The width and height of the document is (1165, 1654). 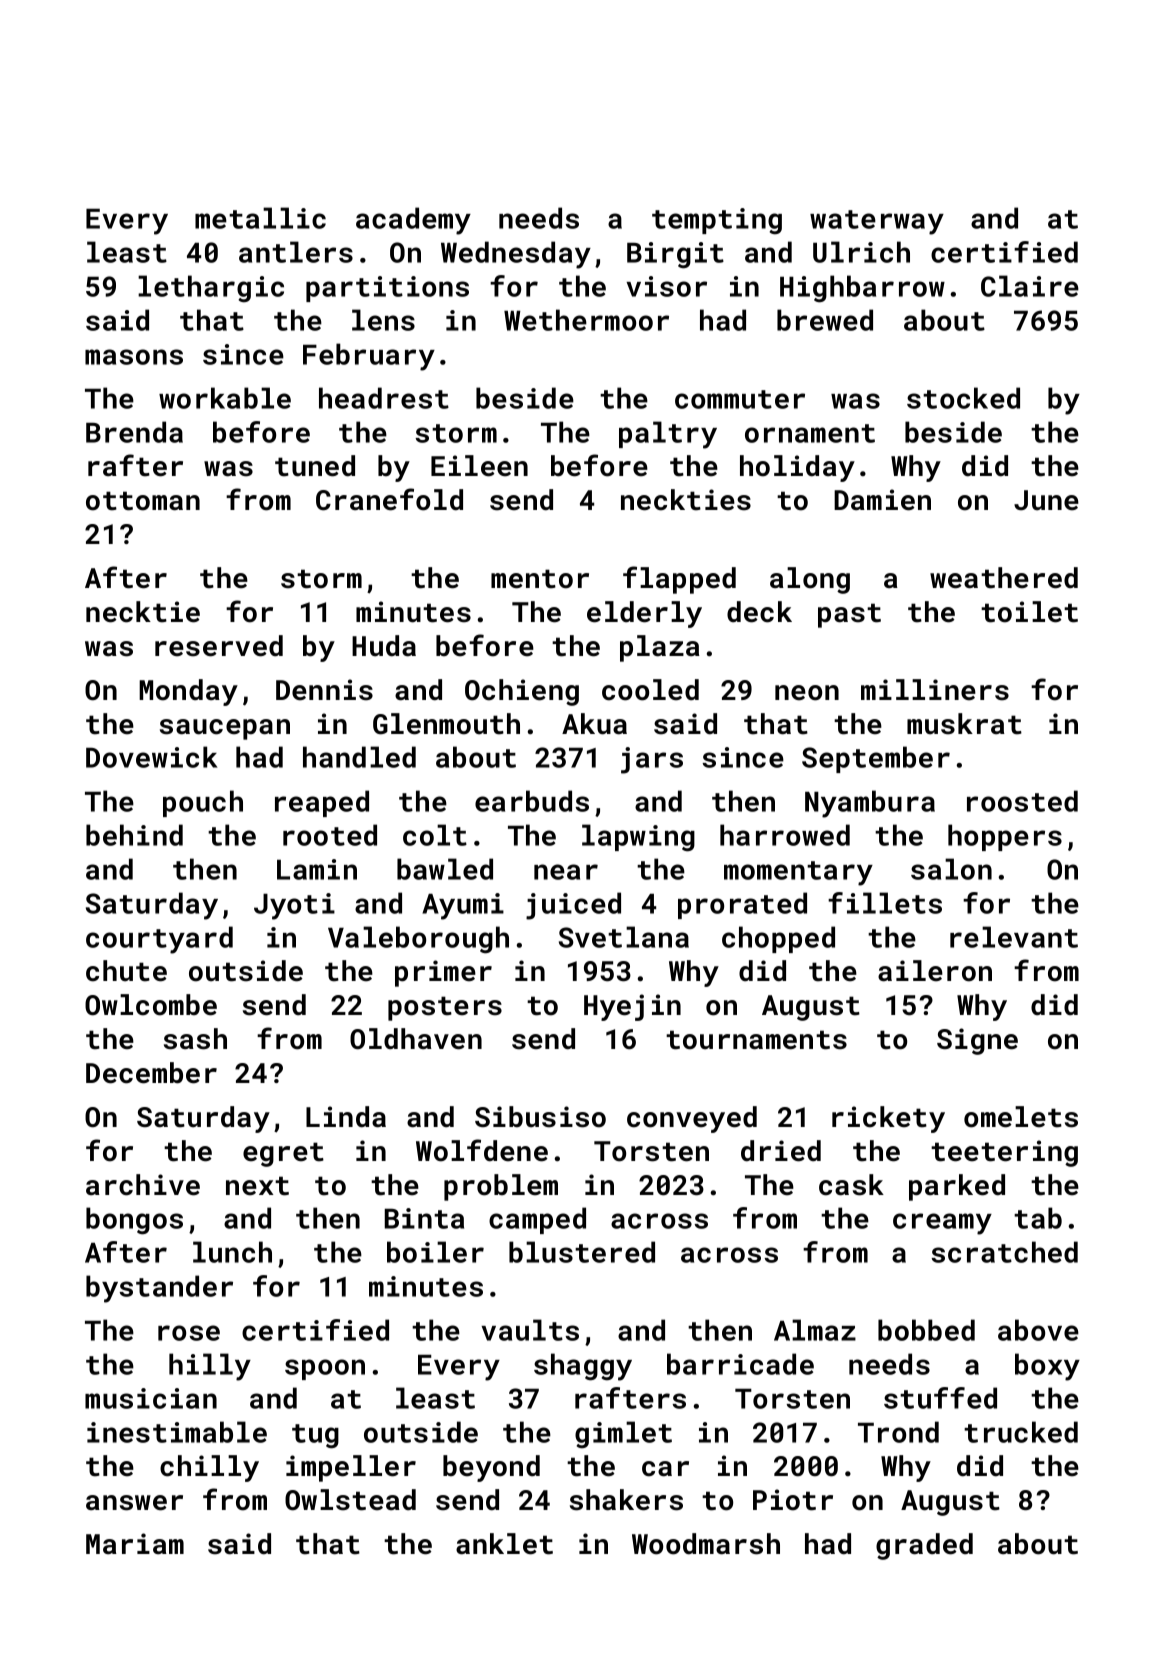 What do you see at coordinates (675, 255) in the document?
I see `Birgit` at bounding box center [675, 255].
